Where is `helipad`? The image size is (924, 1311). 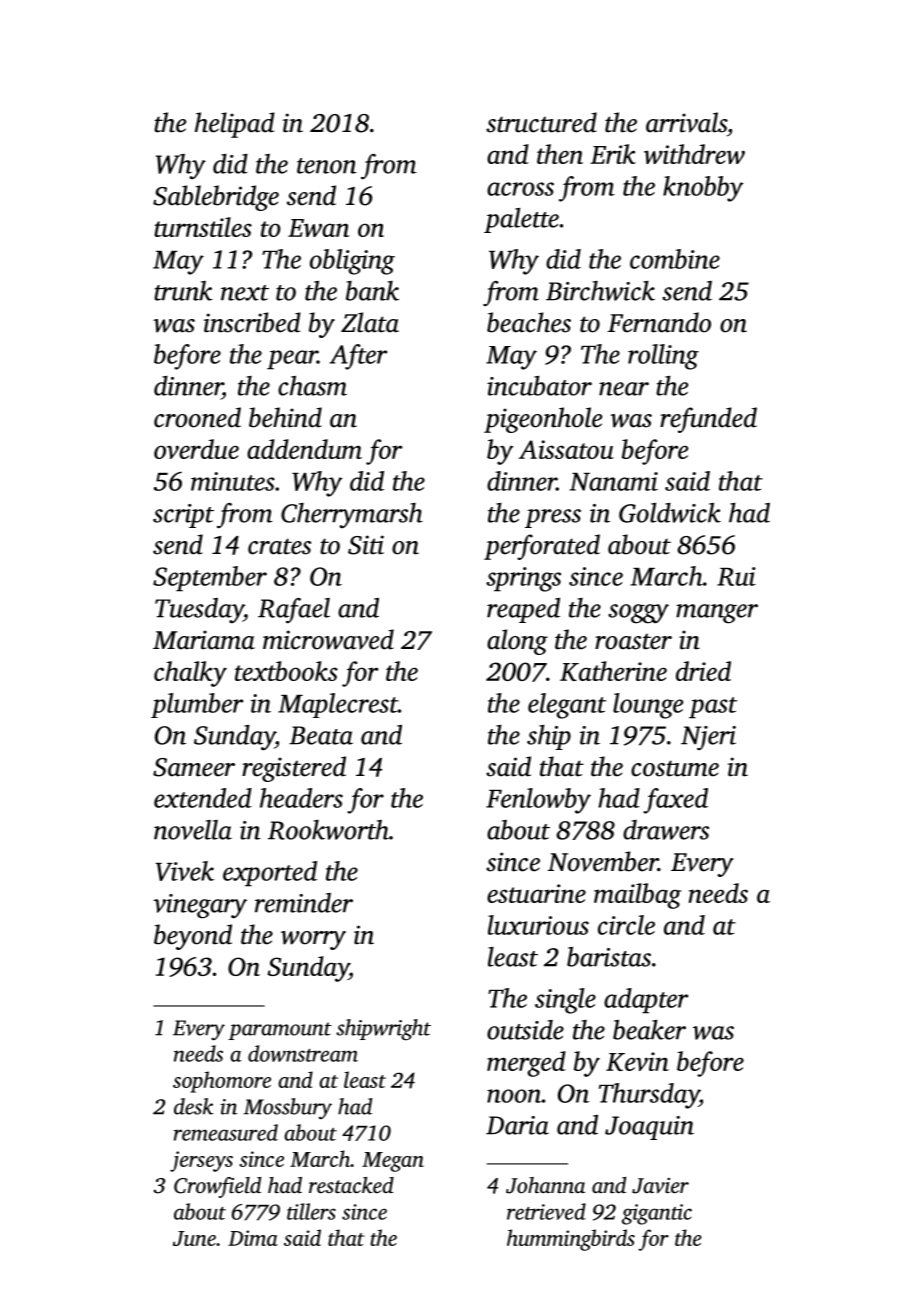 helipad is located at coordinates (235, 125).
